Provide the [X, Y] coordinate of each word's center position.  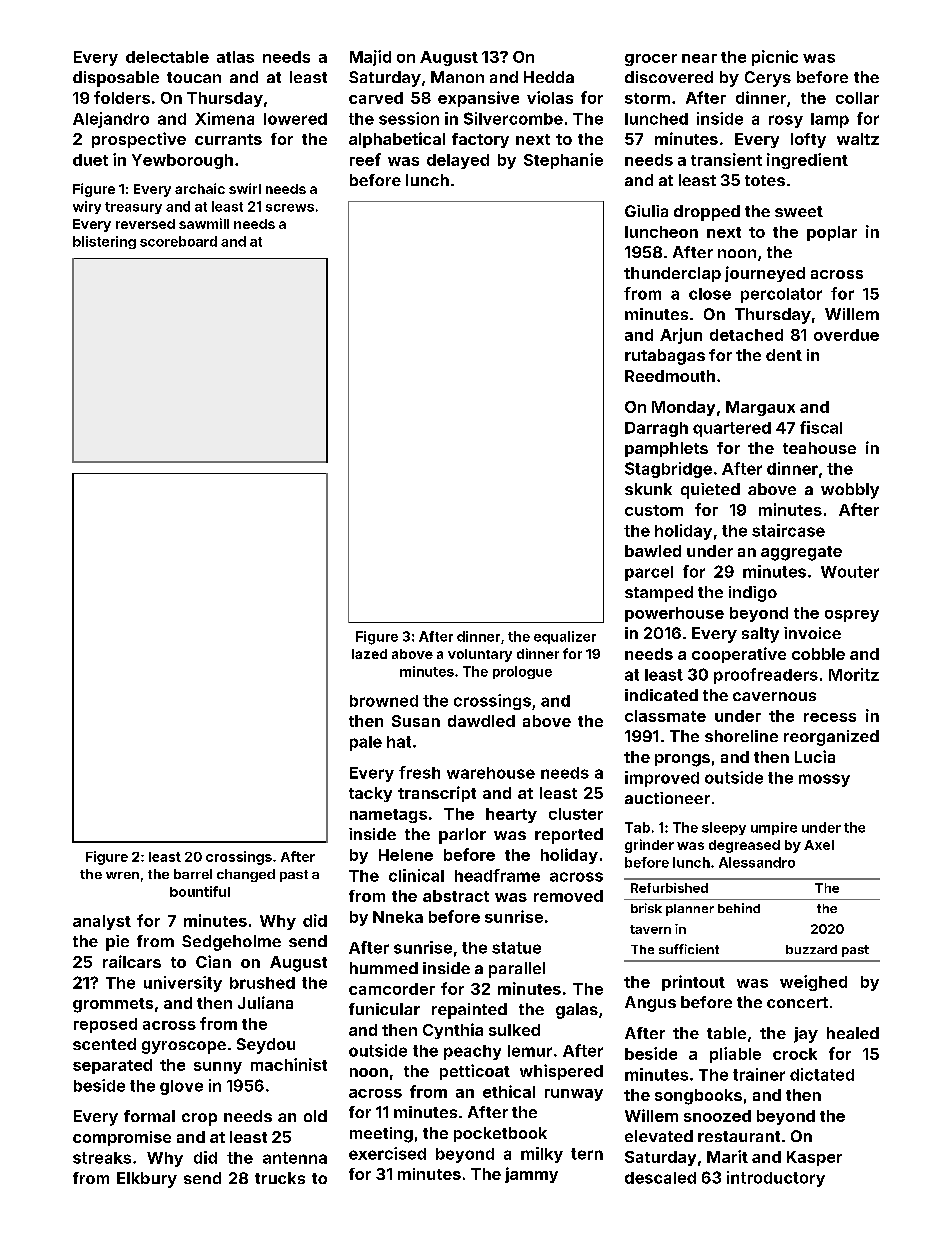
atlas [235, 57]
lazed [369, 654]
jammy [531, 1175]
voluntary [480, 655]
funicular [384, 1009]
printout [693, 983]
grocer [651, 60]
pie [117, 943]
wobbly [850, 491]
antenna [295, 1158]
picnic [775, 58]
